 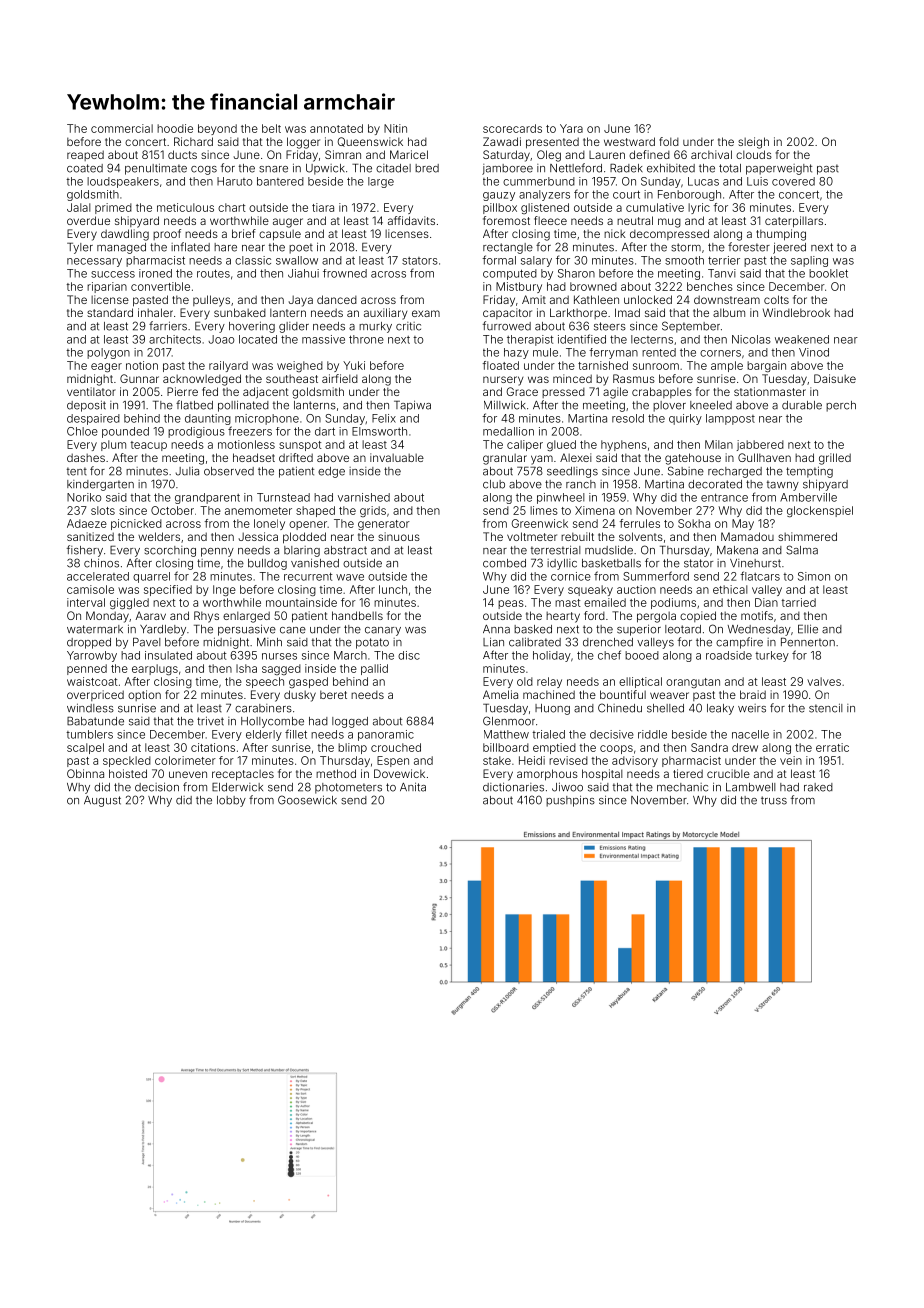 I want to click on Windlebrook, so click(x=796, y=312).
